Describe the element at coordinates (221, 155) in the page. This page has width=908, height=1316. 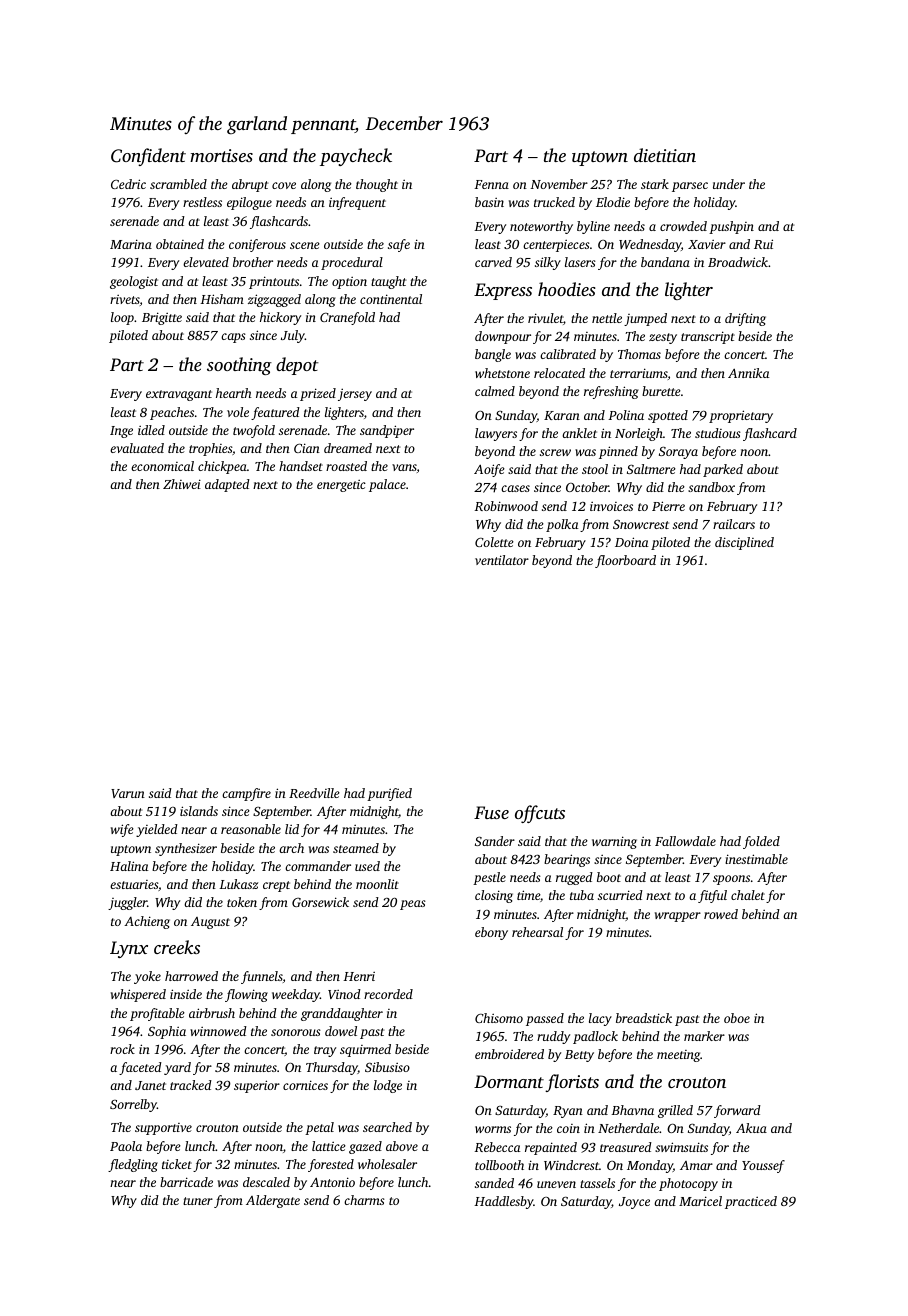
I see `mortises` at that location.
